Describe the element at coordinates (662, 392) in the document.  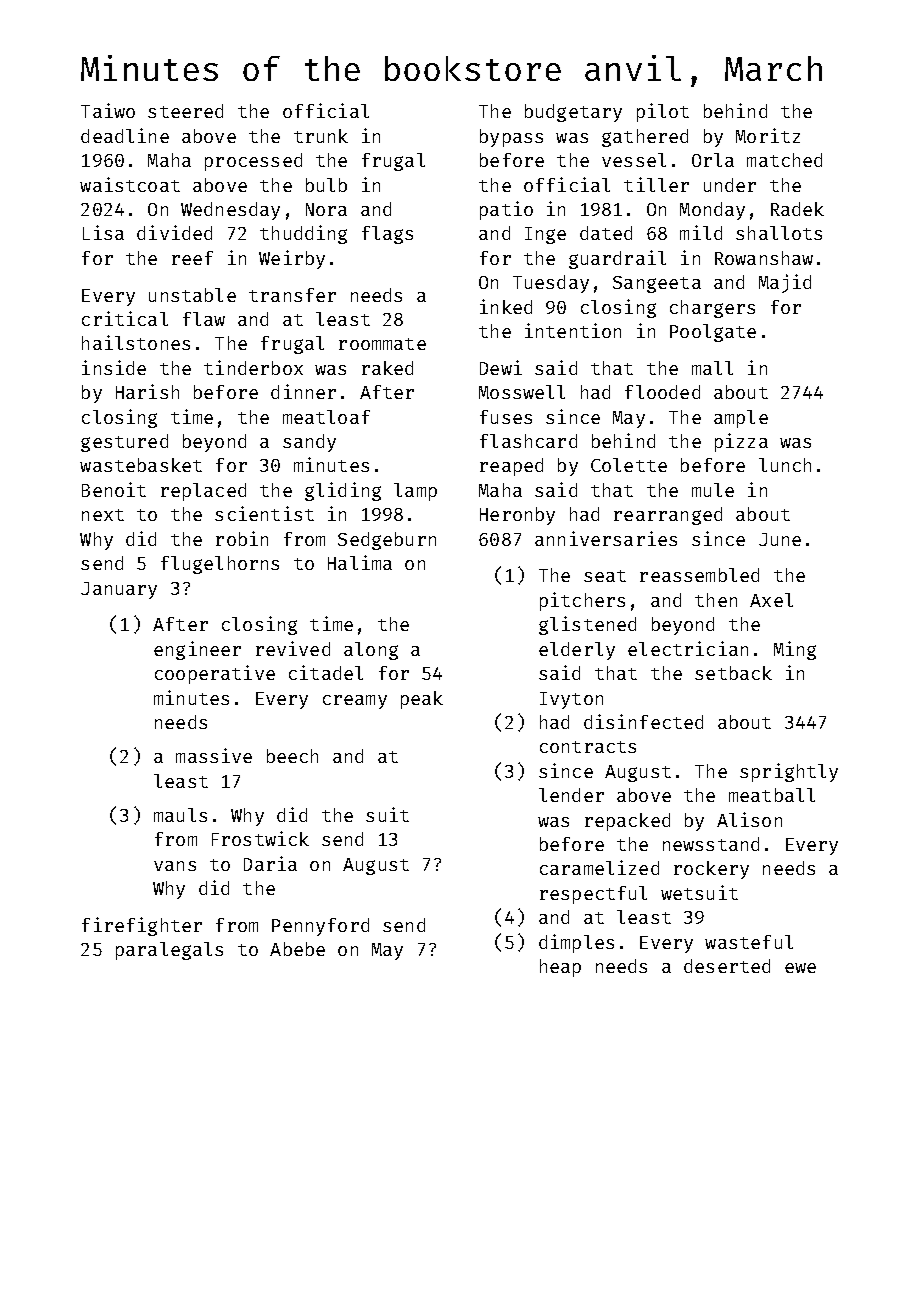
I see `flooded` at that location.
